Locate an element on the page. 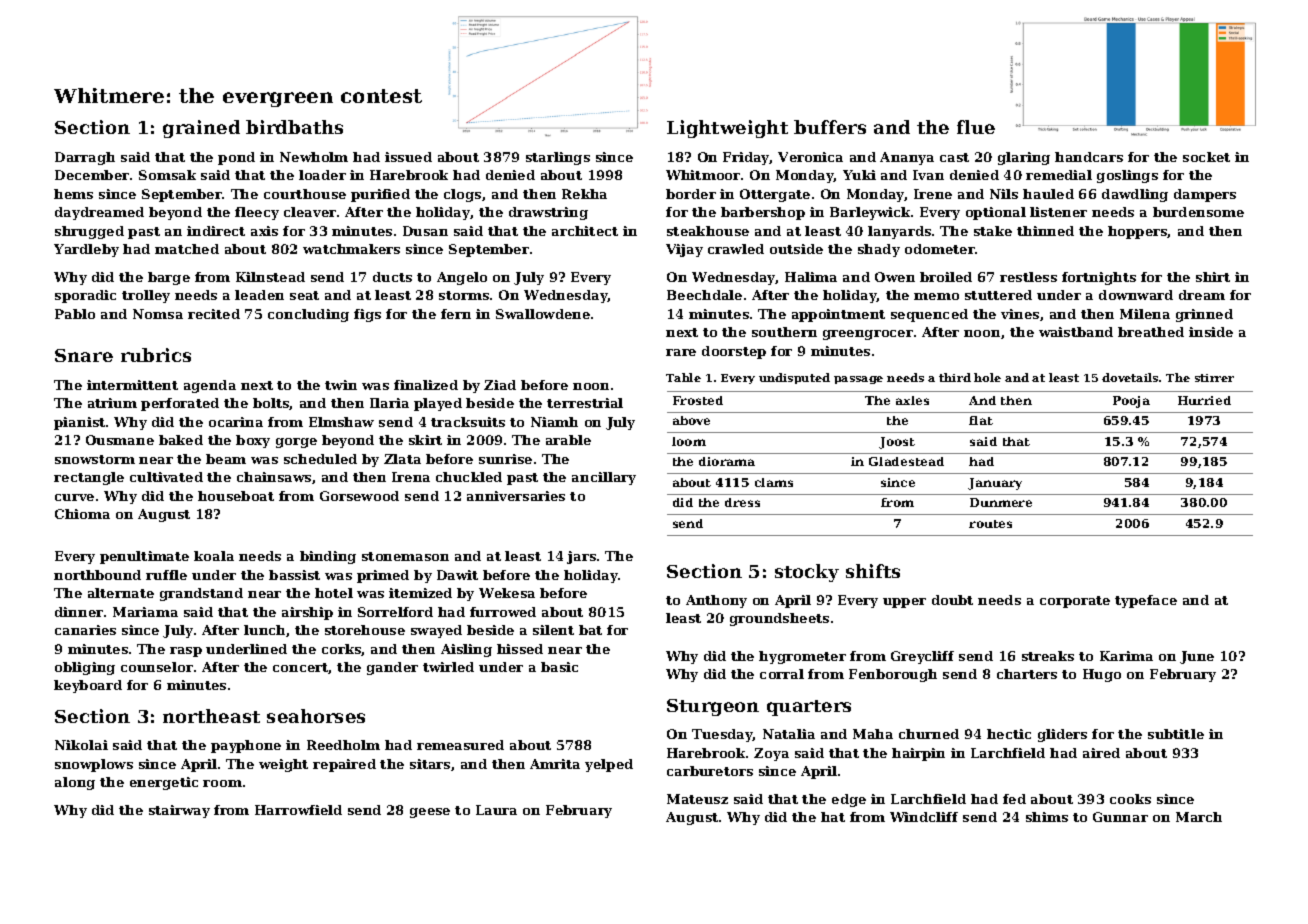 The image size is (1308, 924). drawstring is located at coordinates (548, 213).
